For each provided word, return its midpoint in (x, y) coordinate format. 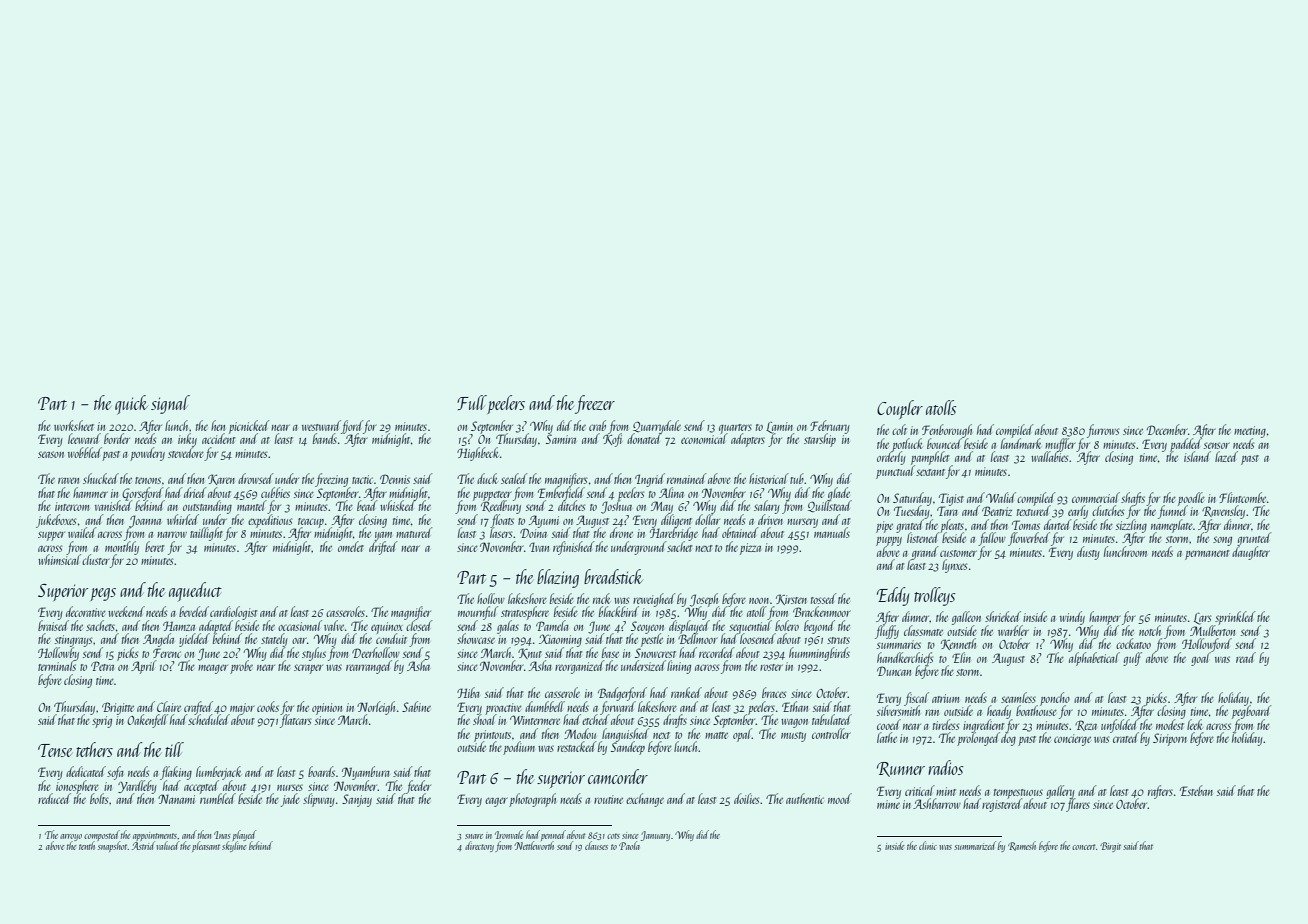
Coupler (900, 409)
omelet (351, 546)
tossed (823, 598)
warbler (1013, 630)
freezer (595, 404)
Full (472, 402)
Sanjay (357, 800)
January (655, 836)
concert (1084, 847)
